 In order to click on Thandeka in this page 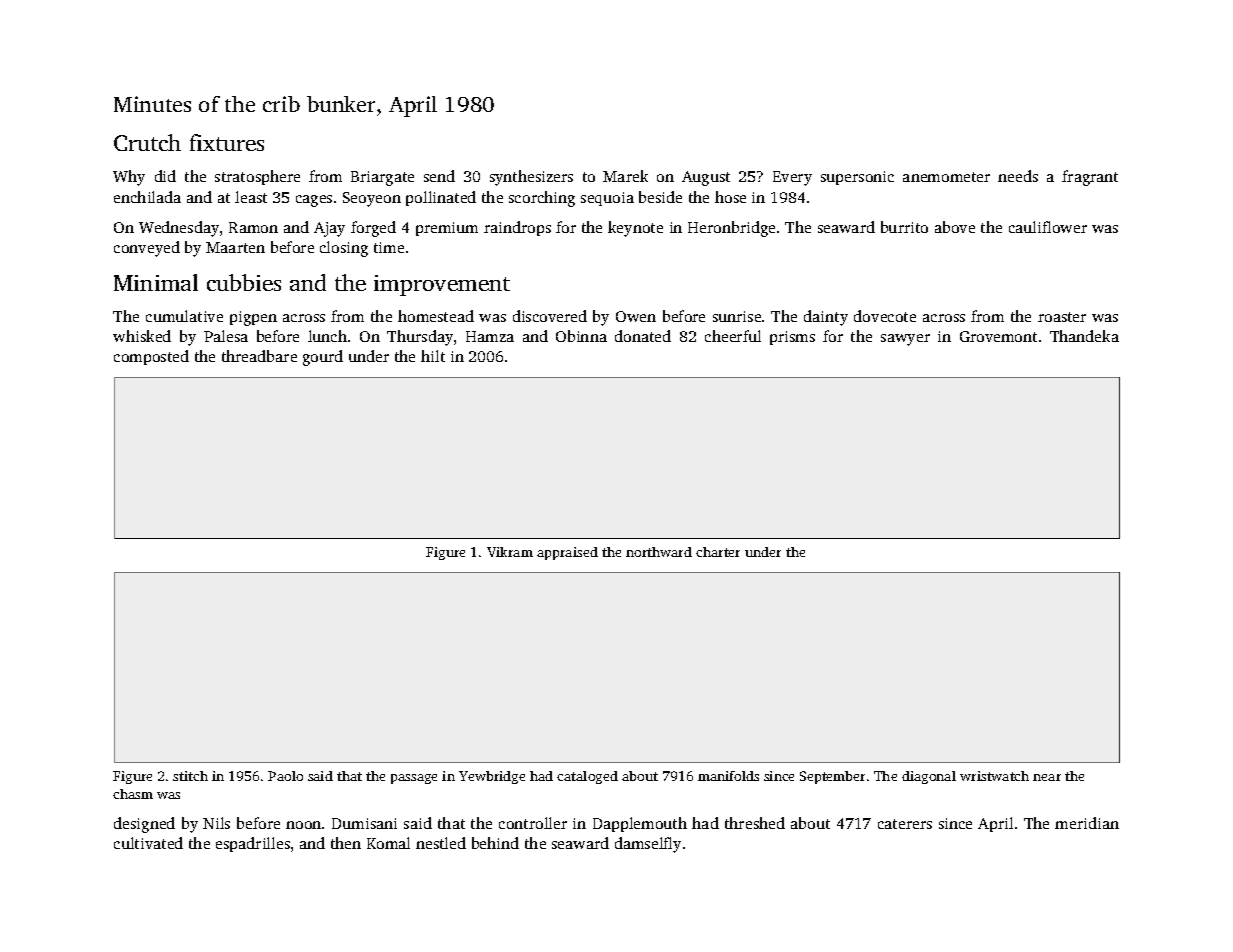, I will do `click(1084, 336)`.
